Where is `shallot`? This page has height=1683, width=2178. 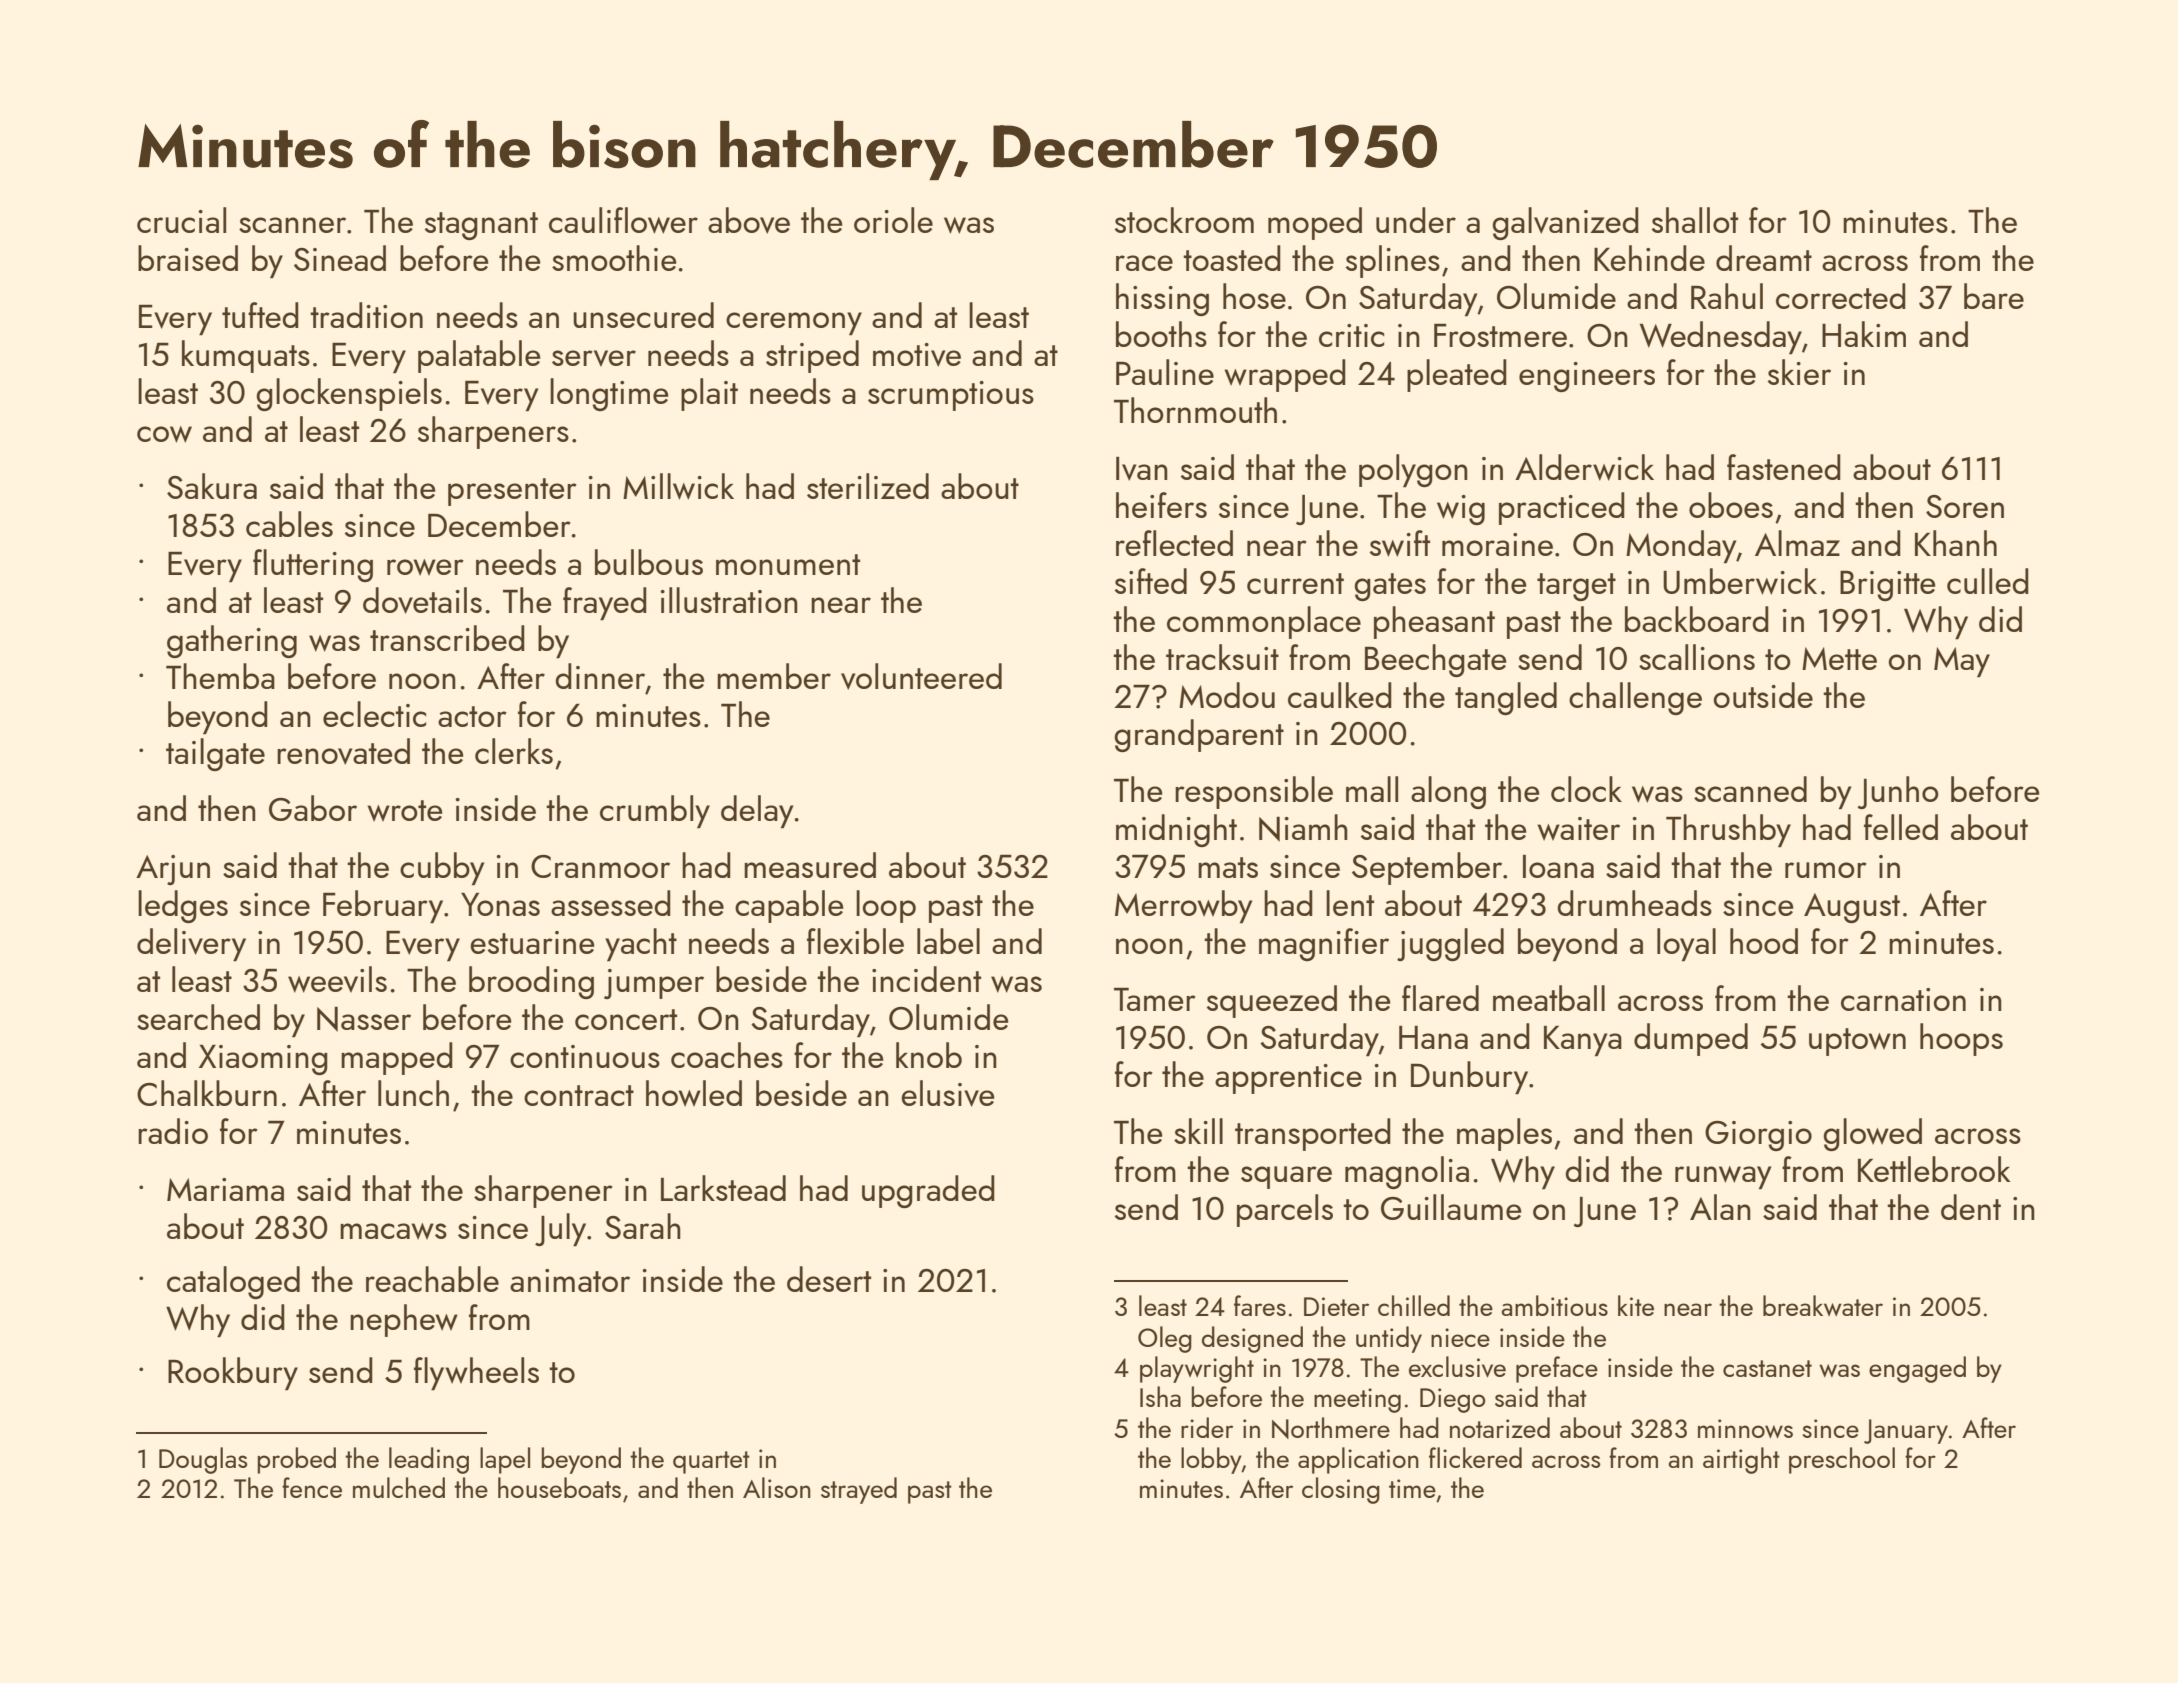 shallot is located at coordinates (1695, 220).
